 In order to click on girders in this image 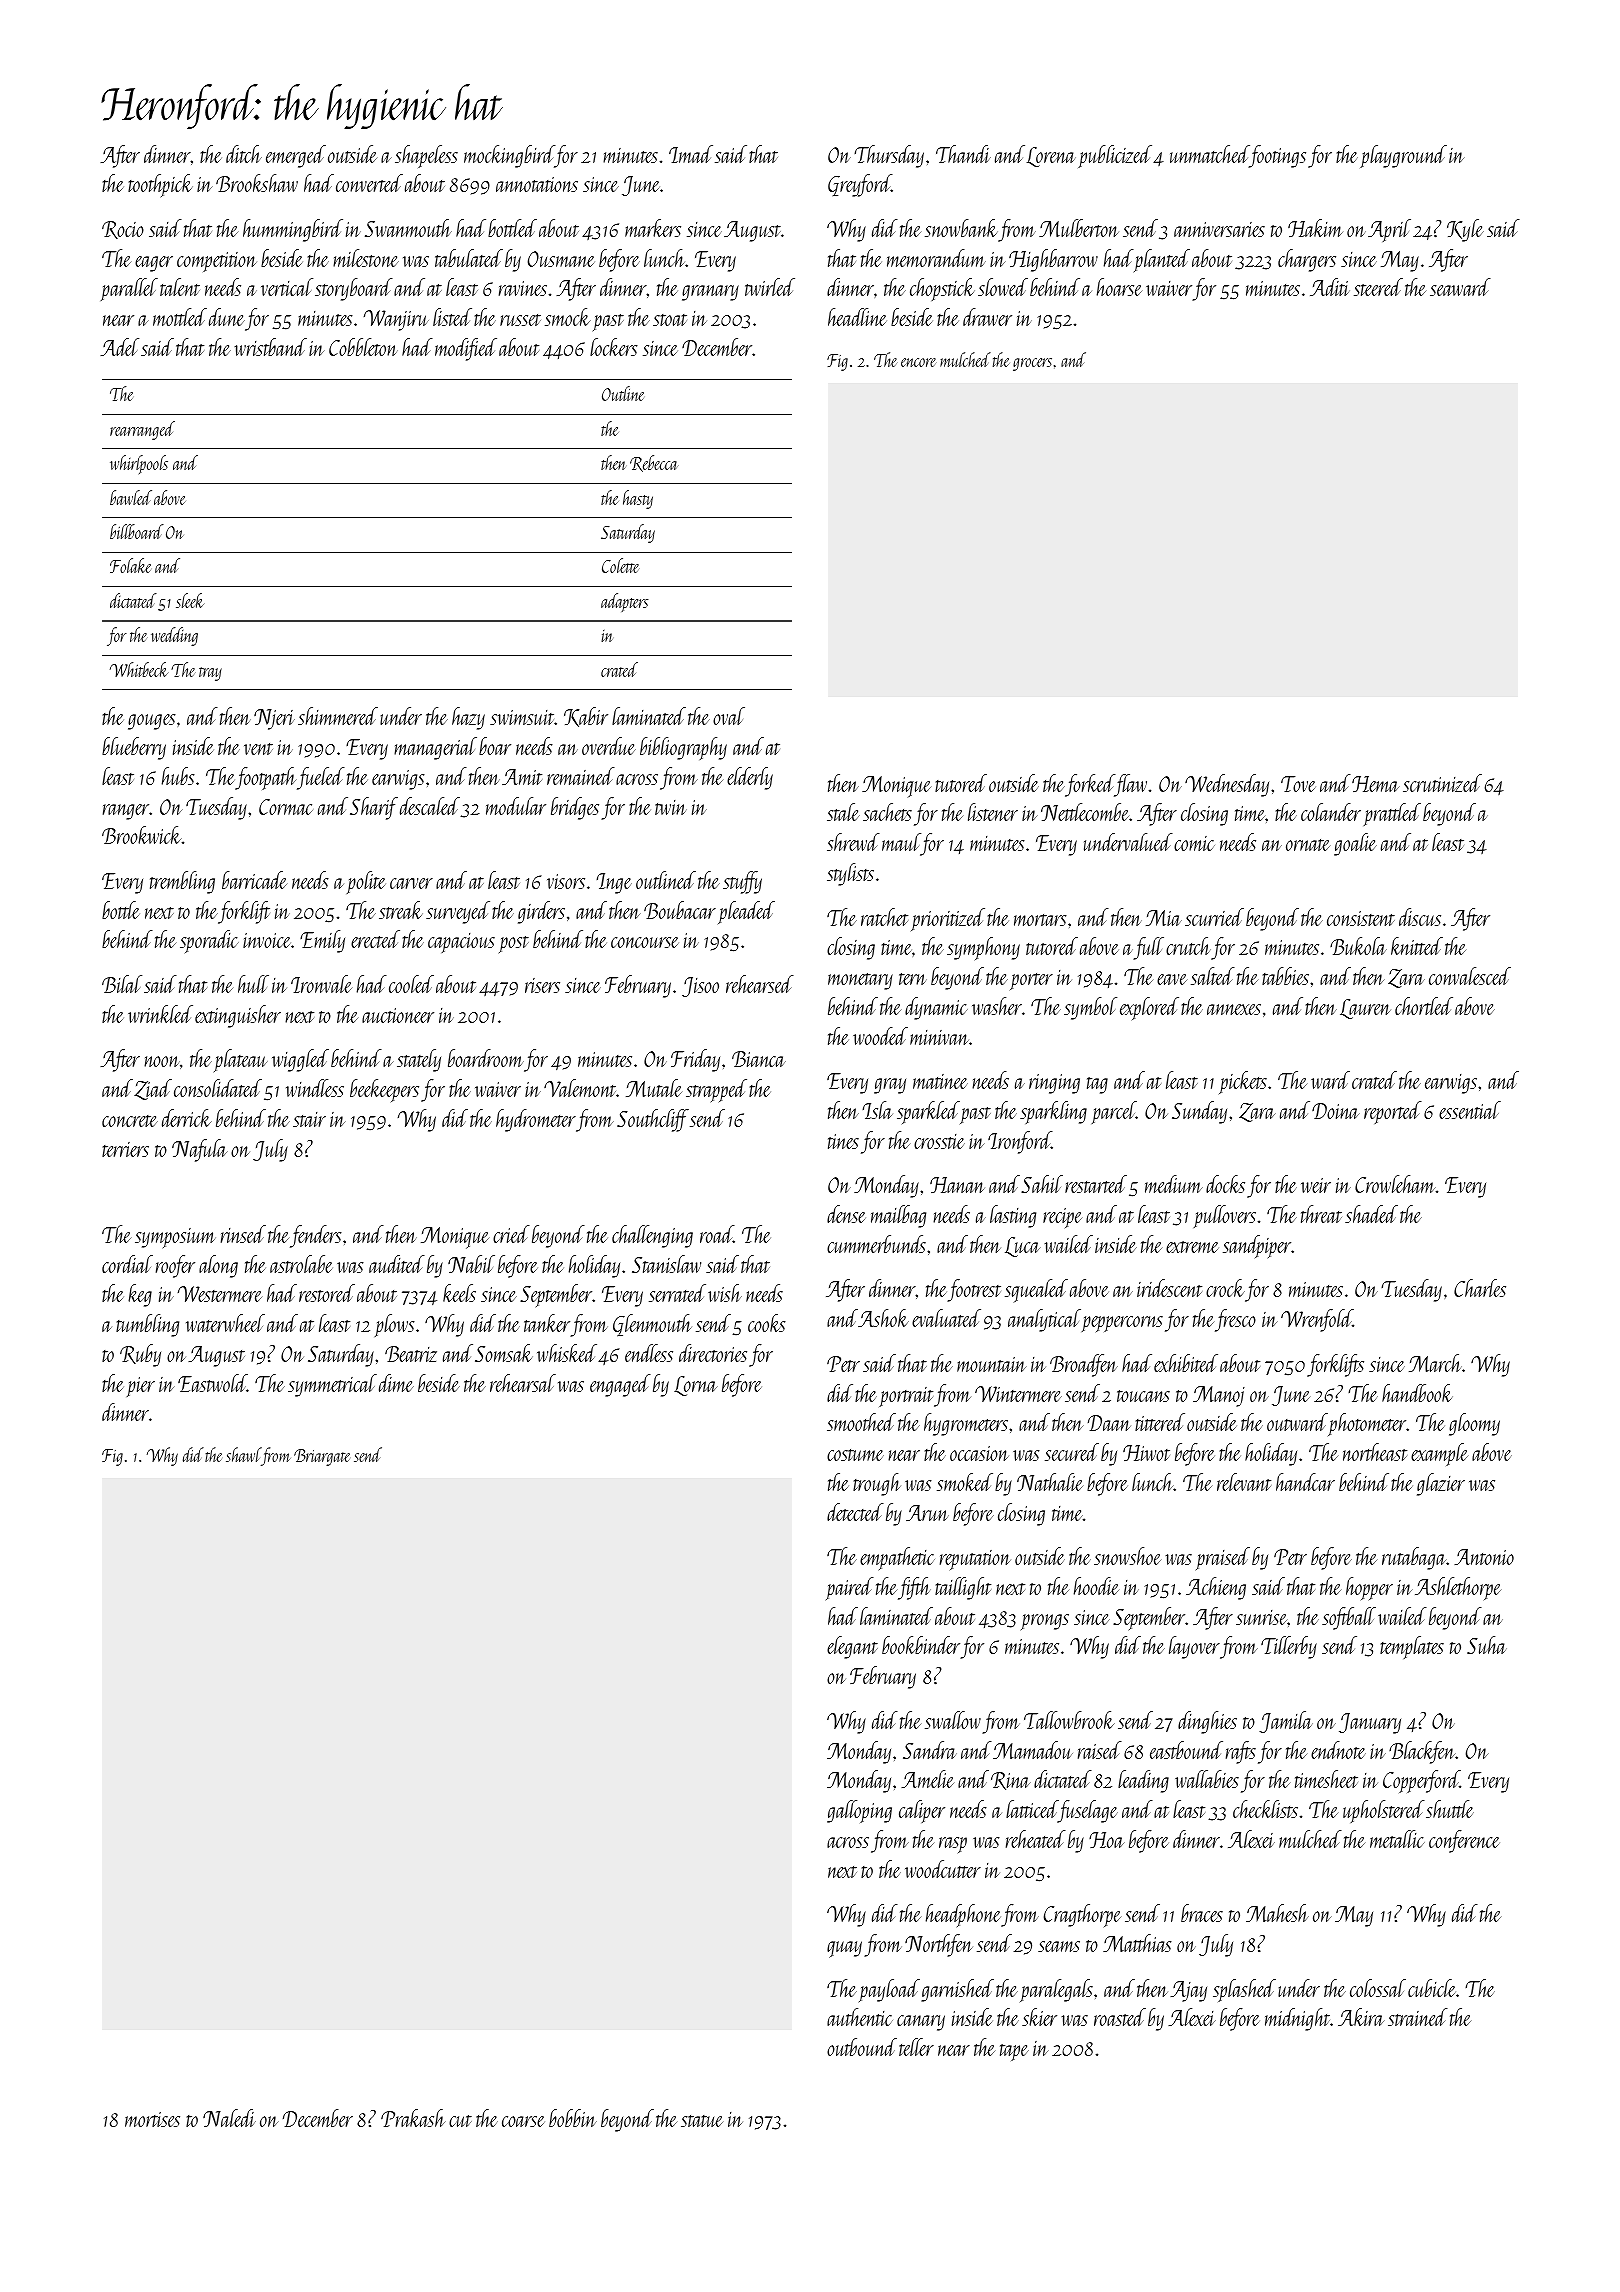, I will do `click(541, 912)`.
